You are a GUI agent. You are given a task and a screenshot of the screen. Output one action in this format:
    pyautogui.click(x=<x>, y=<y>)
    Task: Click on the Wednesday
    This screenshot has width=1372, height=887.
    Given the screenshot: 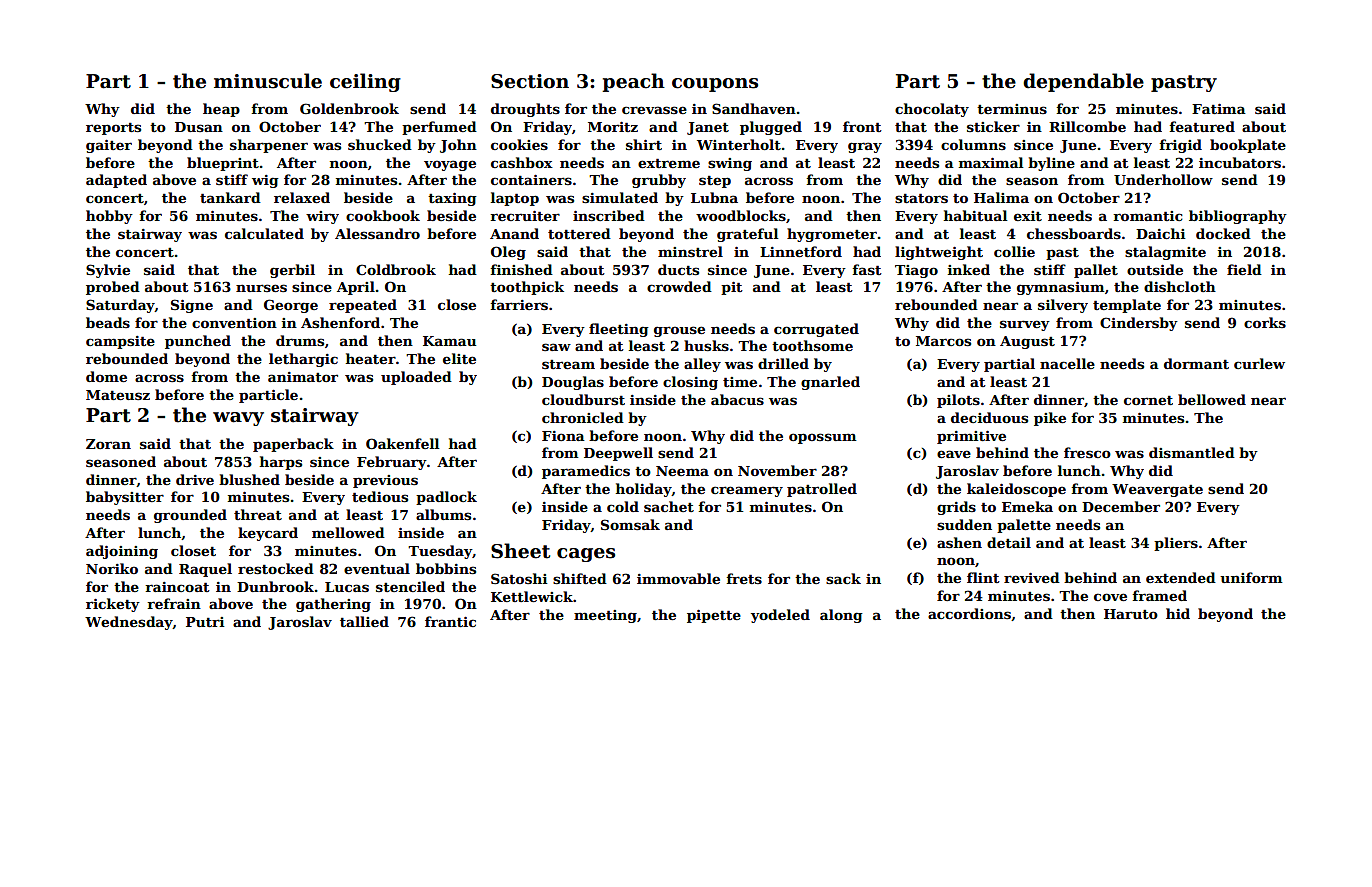 What is the action you would take?
    pyautogui.click(x=129, y=623)
